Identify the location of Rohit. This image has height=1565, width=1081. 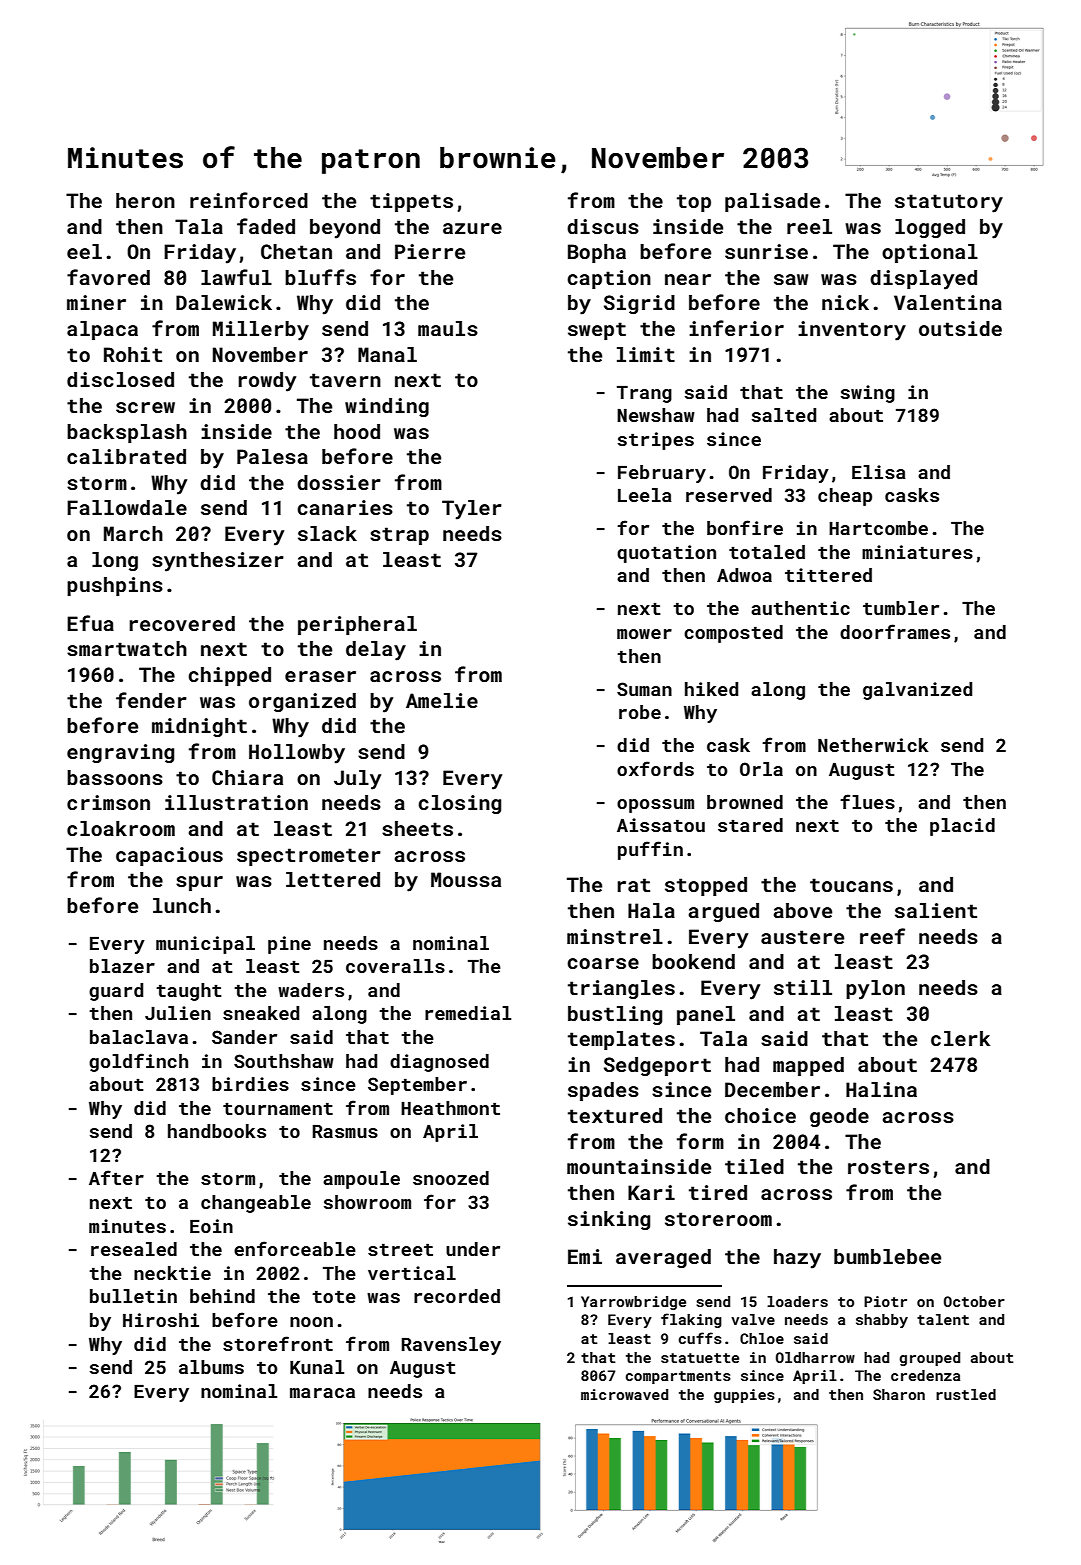
(133, 354).
